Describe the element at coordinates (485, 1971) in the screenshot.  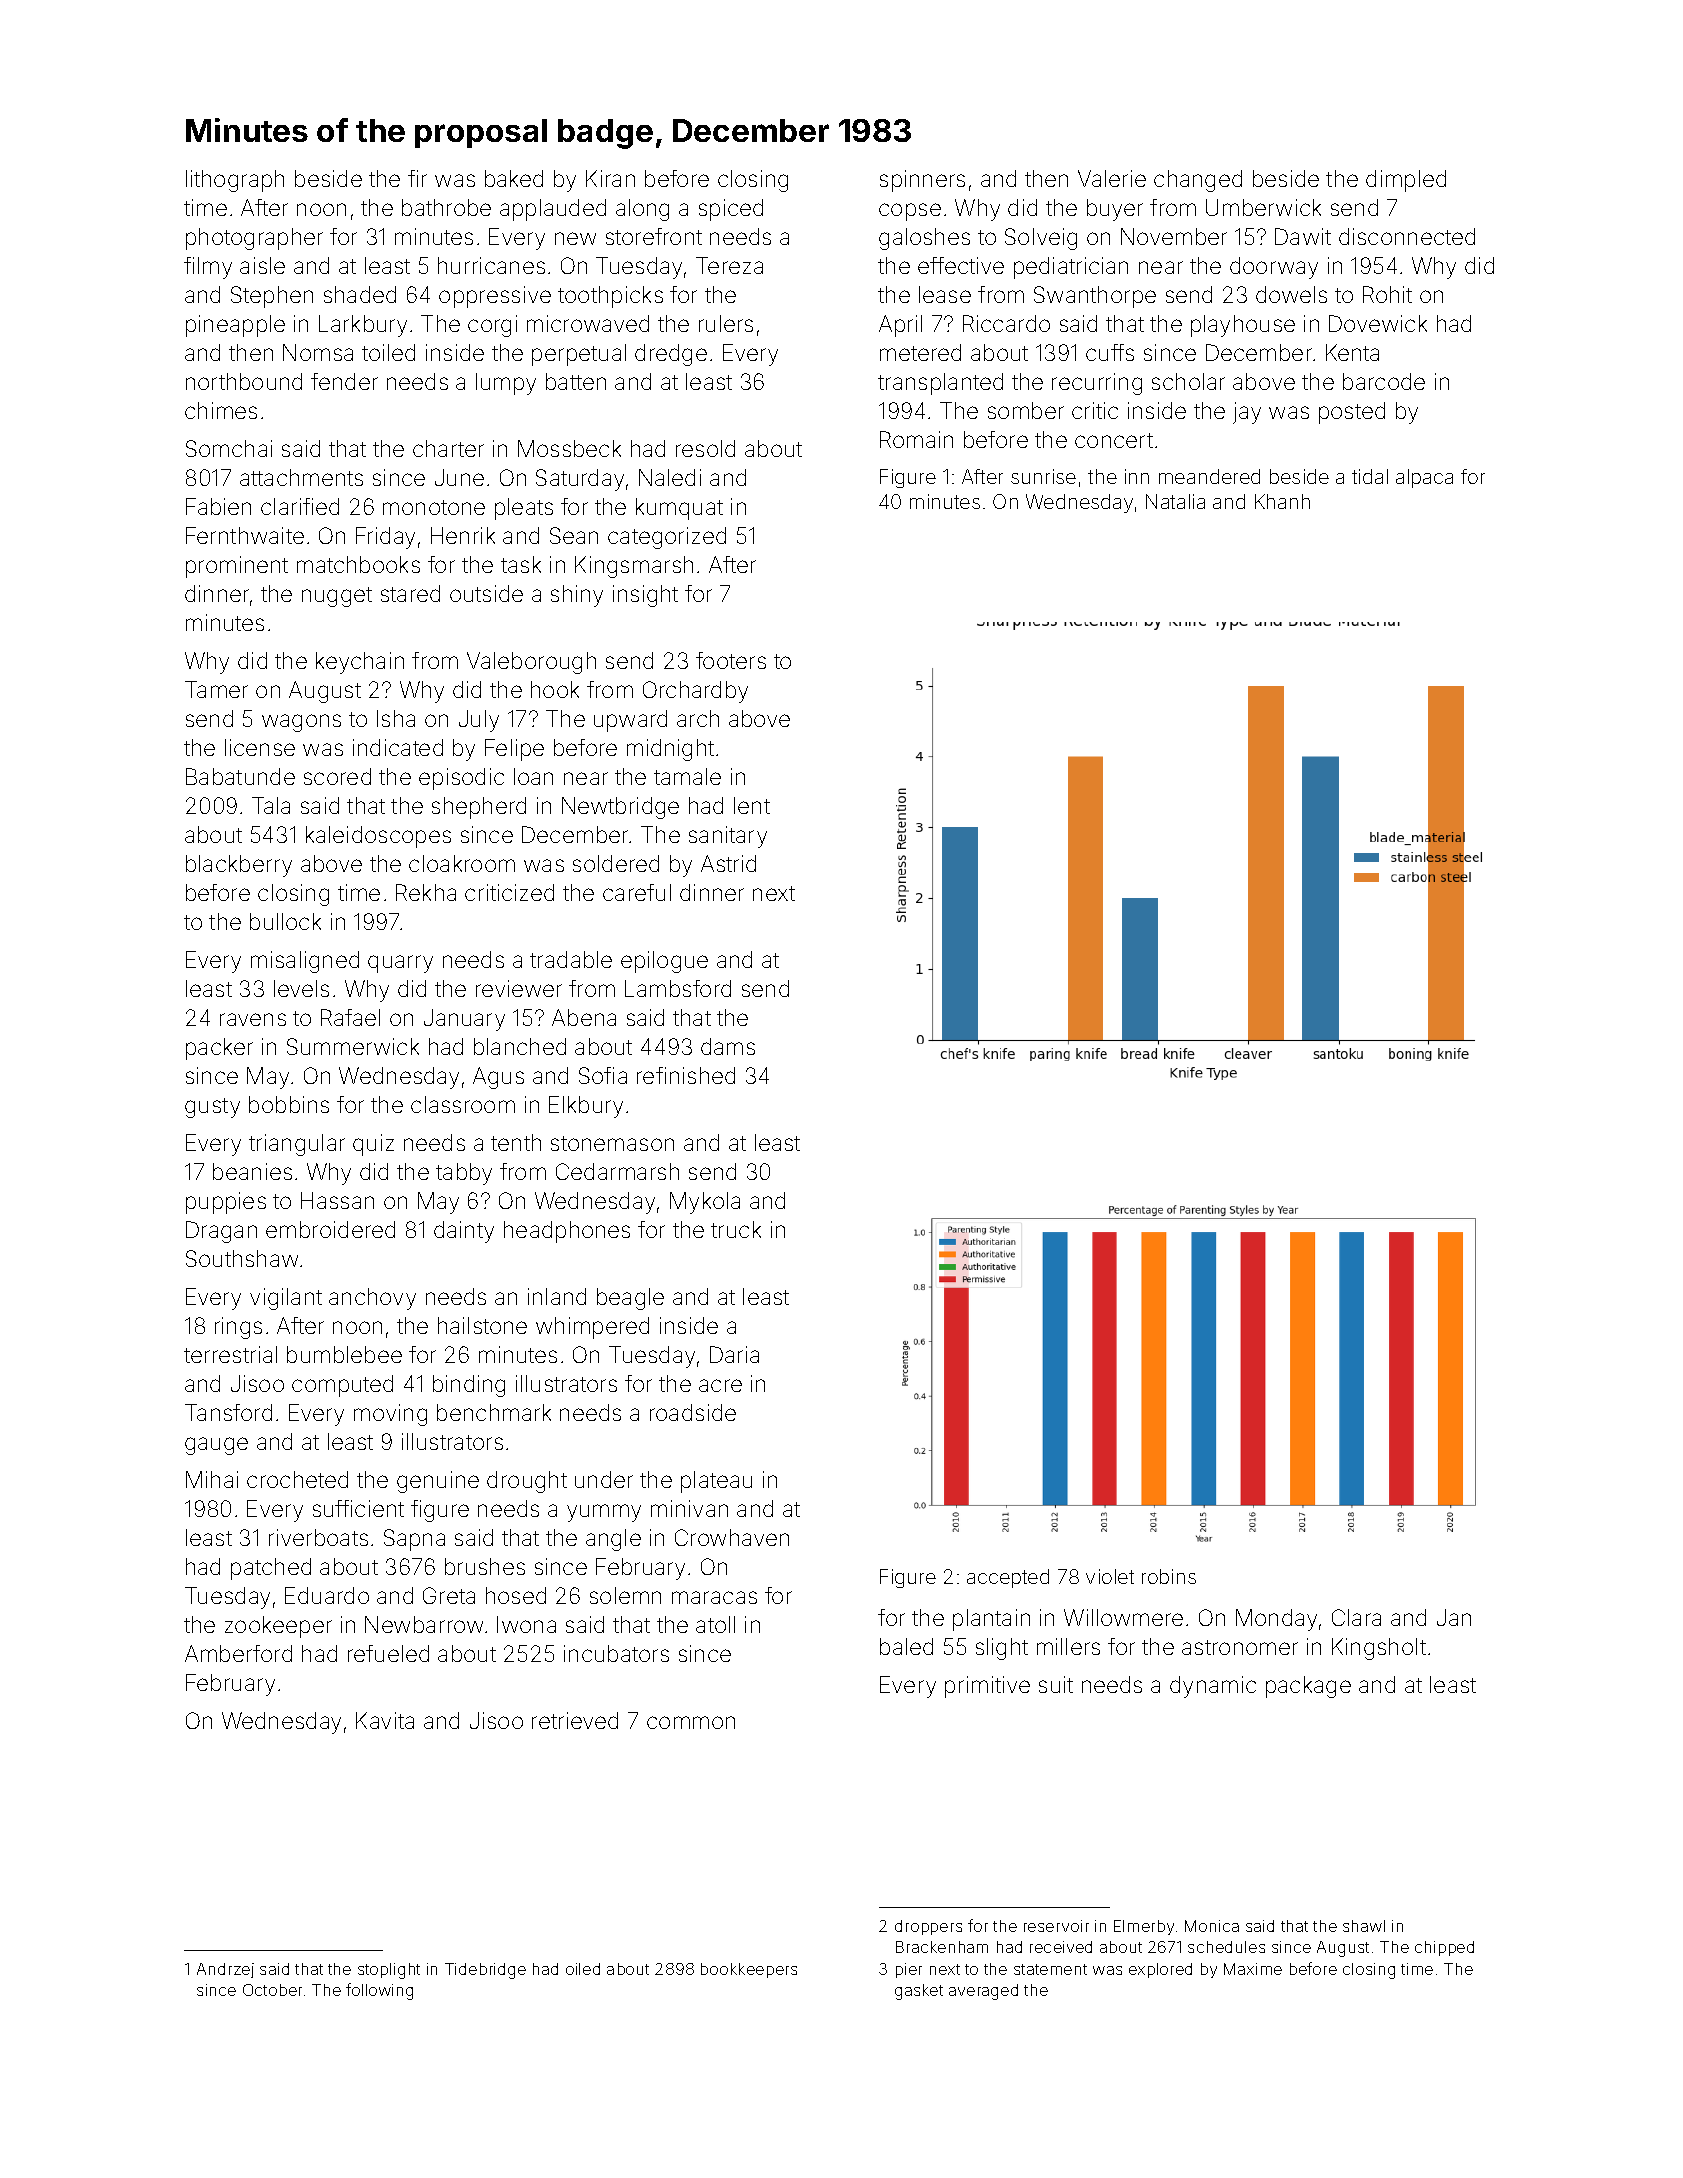
I see `Tidebridge` at that location.
